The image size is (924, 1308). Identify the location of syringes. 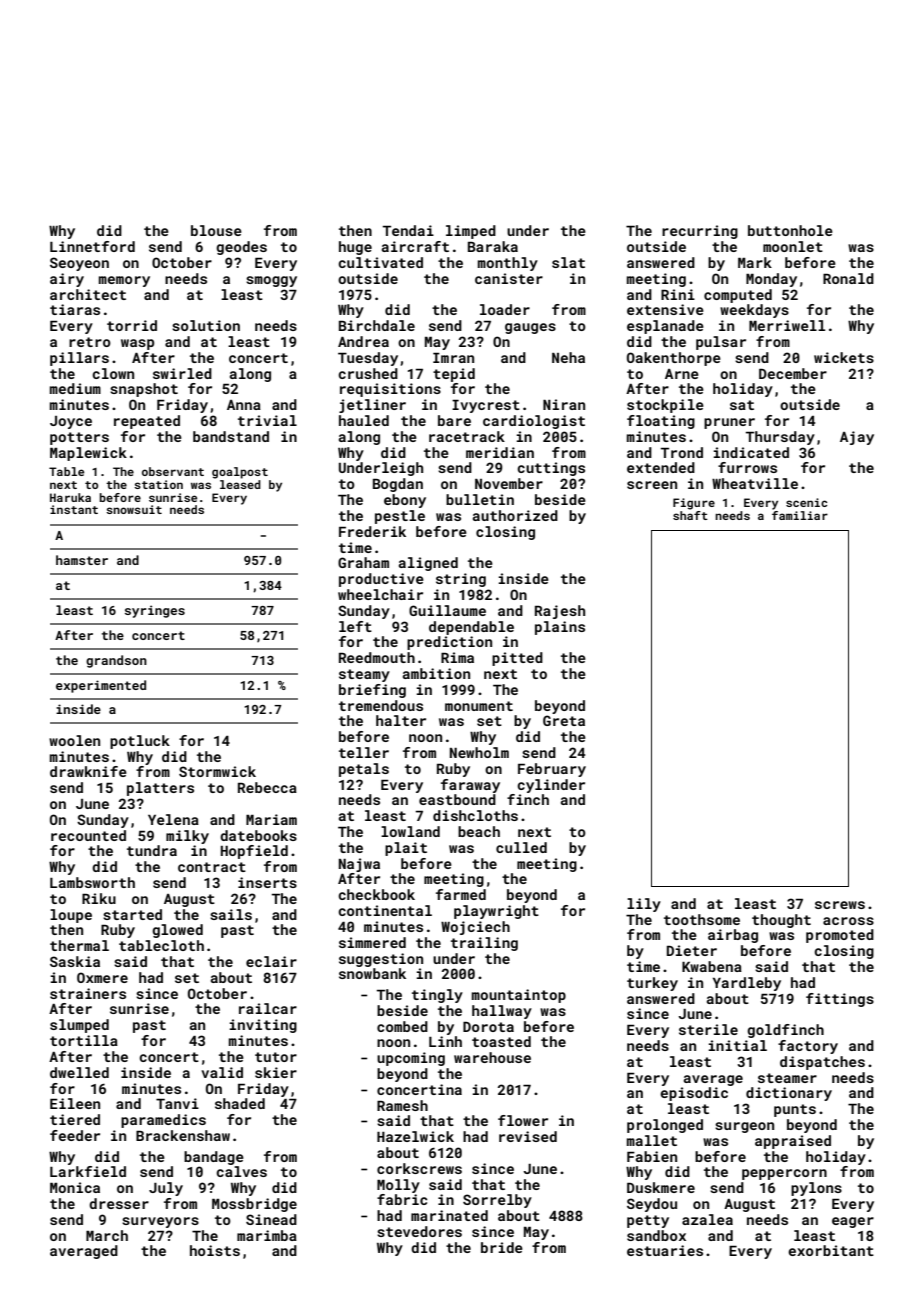
(155, 611).
